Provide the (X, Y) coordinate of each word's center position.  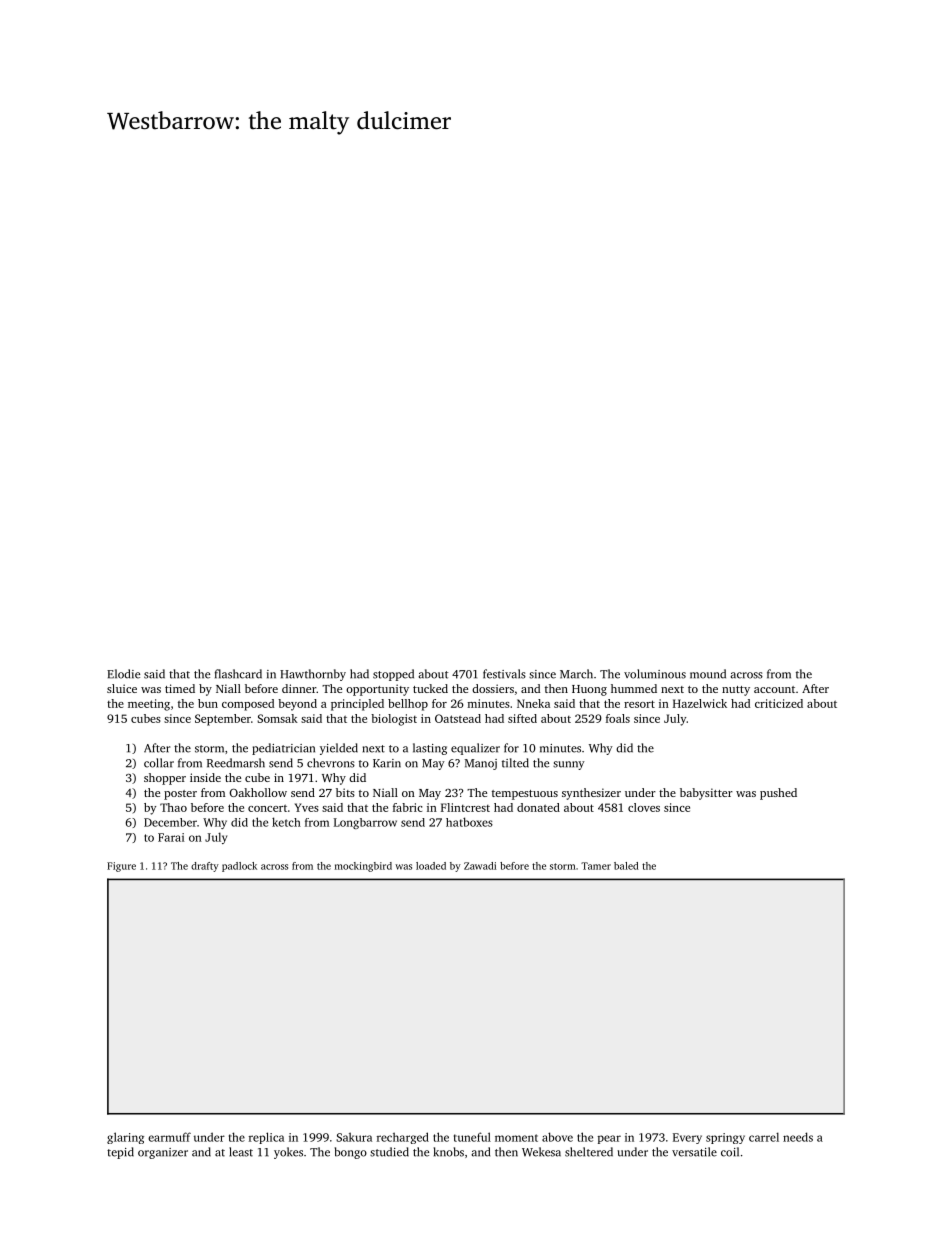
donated (538, 807)
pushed (778, 794)
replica (266, 1138)
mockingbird (363, 867)
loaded (431, 866)
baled (626, 866)
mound (708, 674)
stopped (393, 675)
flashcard (238, 674)
